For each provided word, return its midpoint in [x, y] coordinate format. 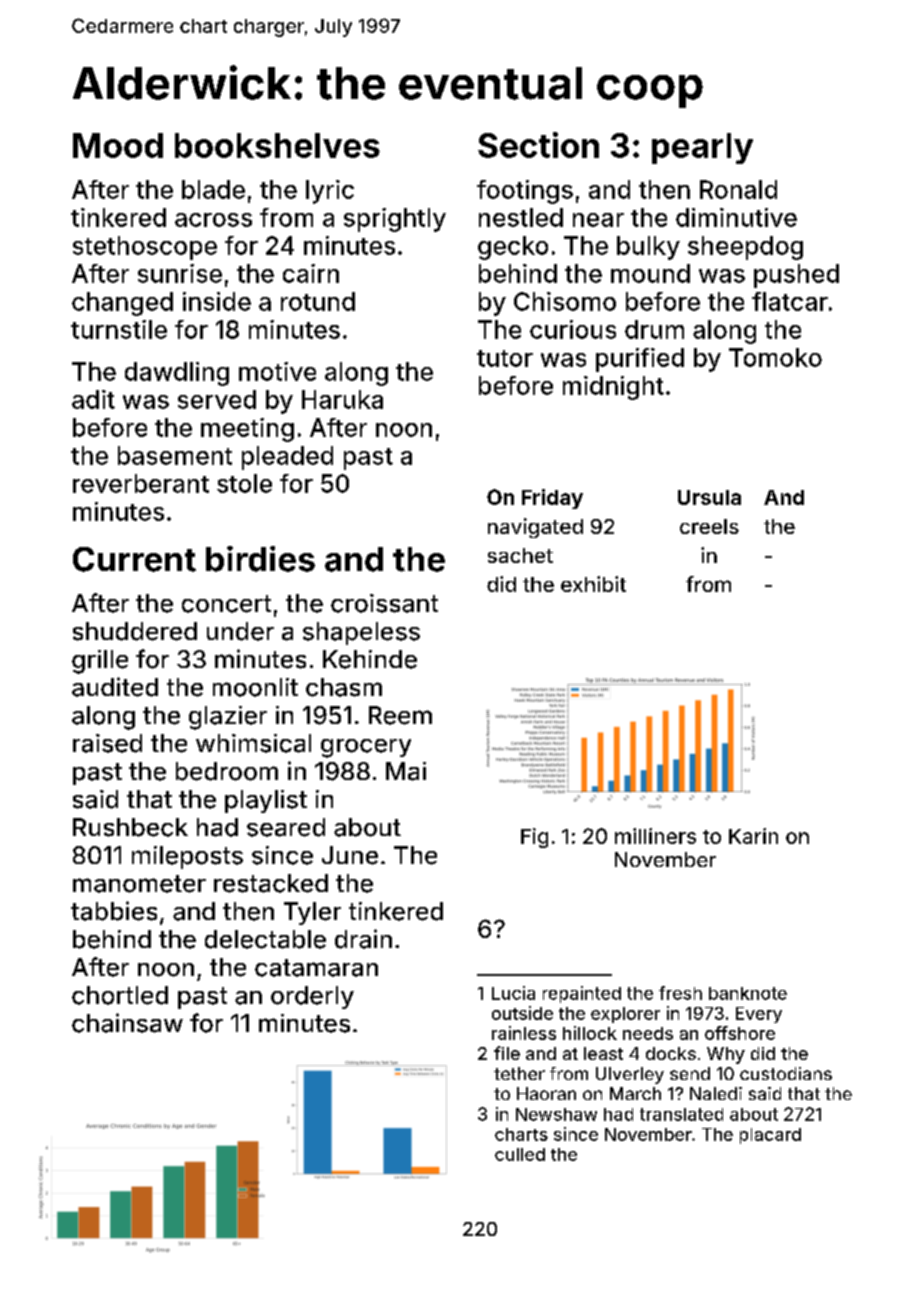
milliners [655, 836]
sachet [520, 555]
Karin [753, 836]
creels [709, 526]
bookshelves [277, 145]
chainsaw [127, 1023]
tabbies [114, 911]
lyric [330, 192]
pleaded [287, 458]
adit [93, 399]
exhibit [593, 584]
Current [134, 559]
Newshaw [556, 1114]
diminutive [736, 217]
